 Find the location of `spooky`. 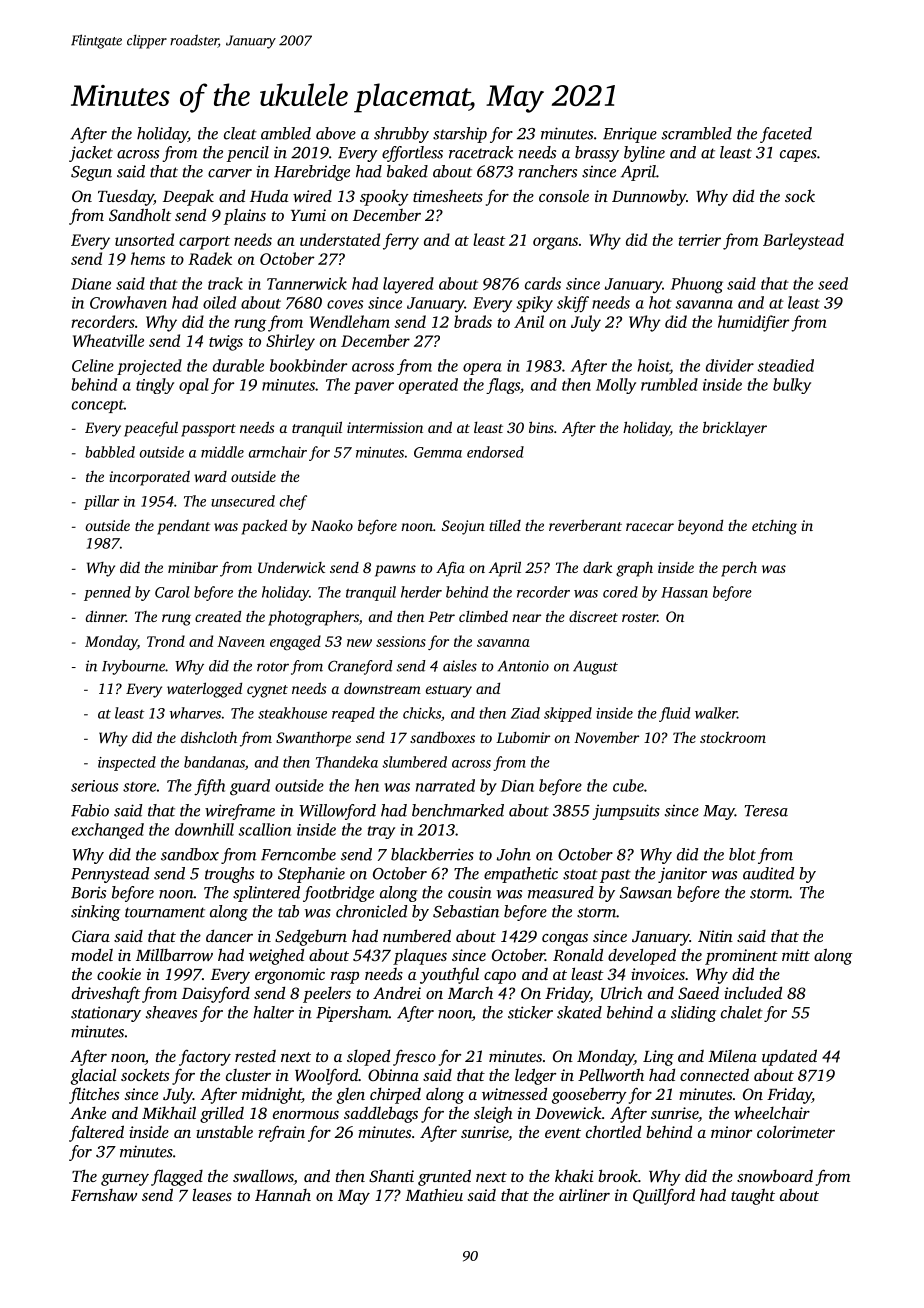

spooky is located at coordinates (384, 197).
